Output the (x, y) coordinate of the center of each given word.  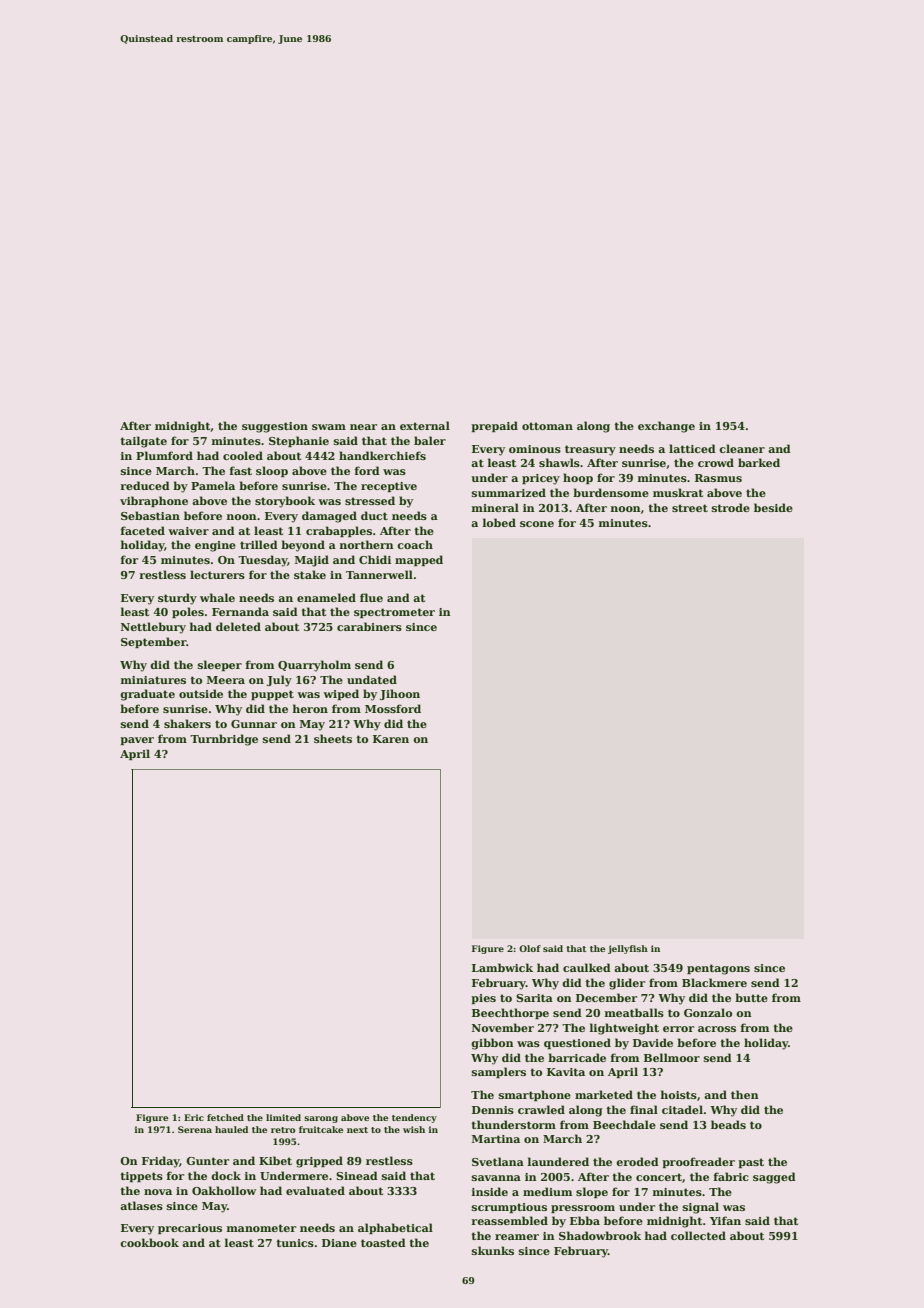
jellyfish (628, 949)
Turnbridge (224, 740)
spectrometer (394, 613)
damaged (329, 517)
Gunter (207, 1161)
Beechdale (624, 1124)
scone (537, 524)
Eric (194, 1117)
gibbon (492, 1044)
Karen (391, 739)
